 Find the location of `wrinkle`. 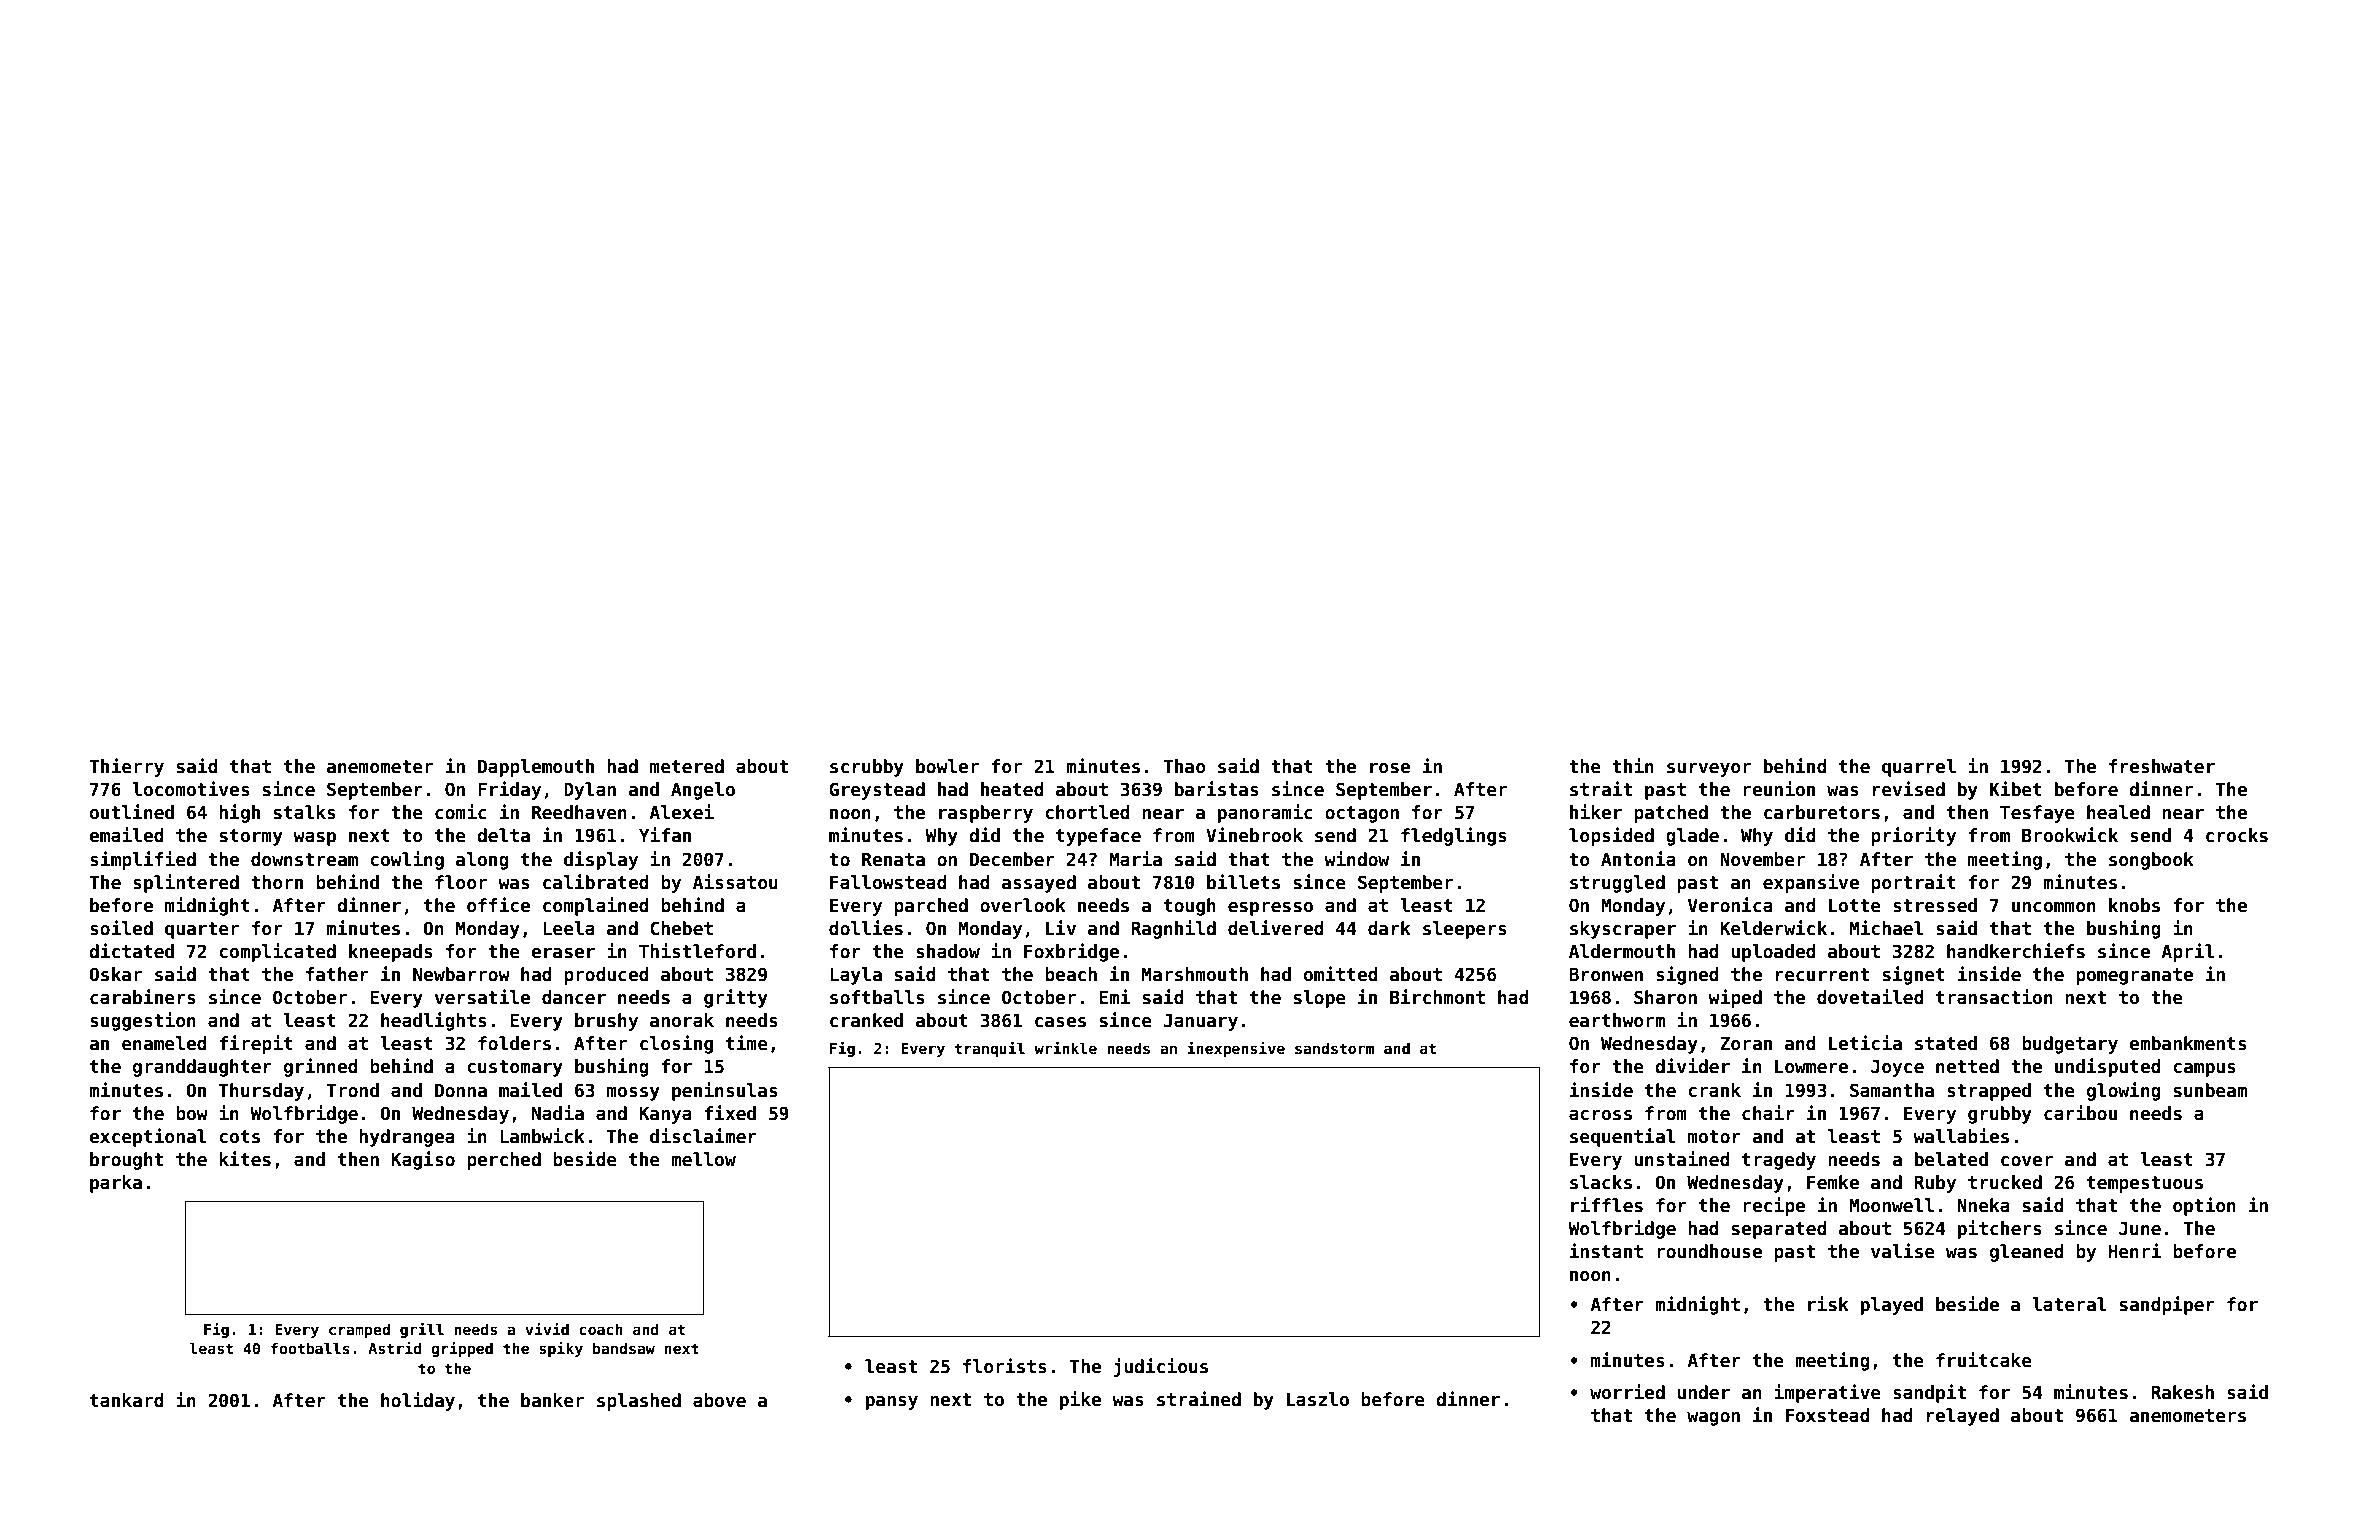

wrinkle is located at coordinates (1065, 1048).
